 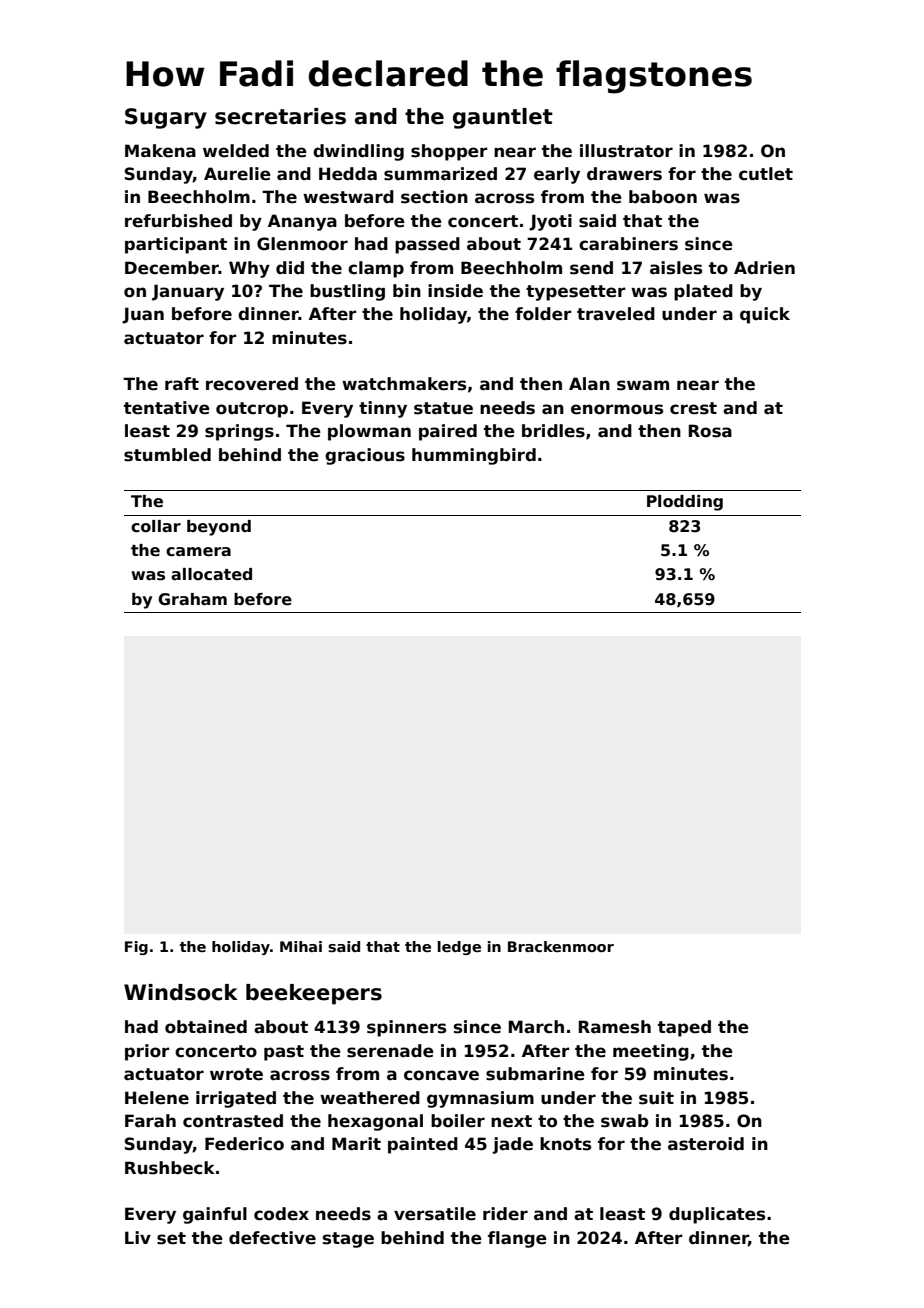 What do you see at coordinates (192, 599) in the image?
I see `Graham` at bounding box center [192, 599].
